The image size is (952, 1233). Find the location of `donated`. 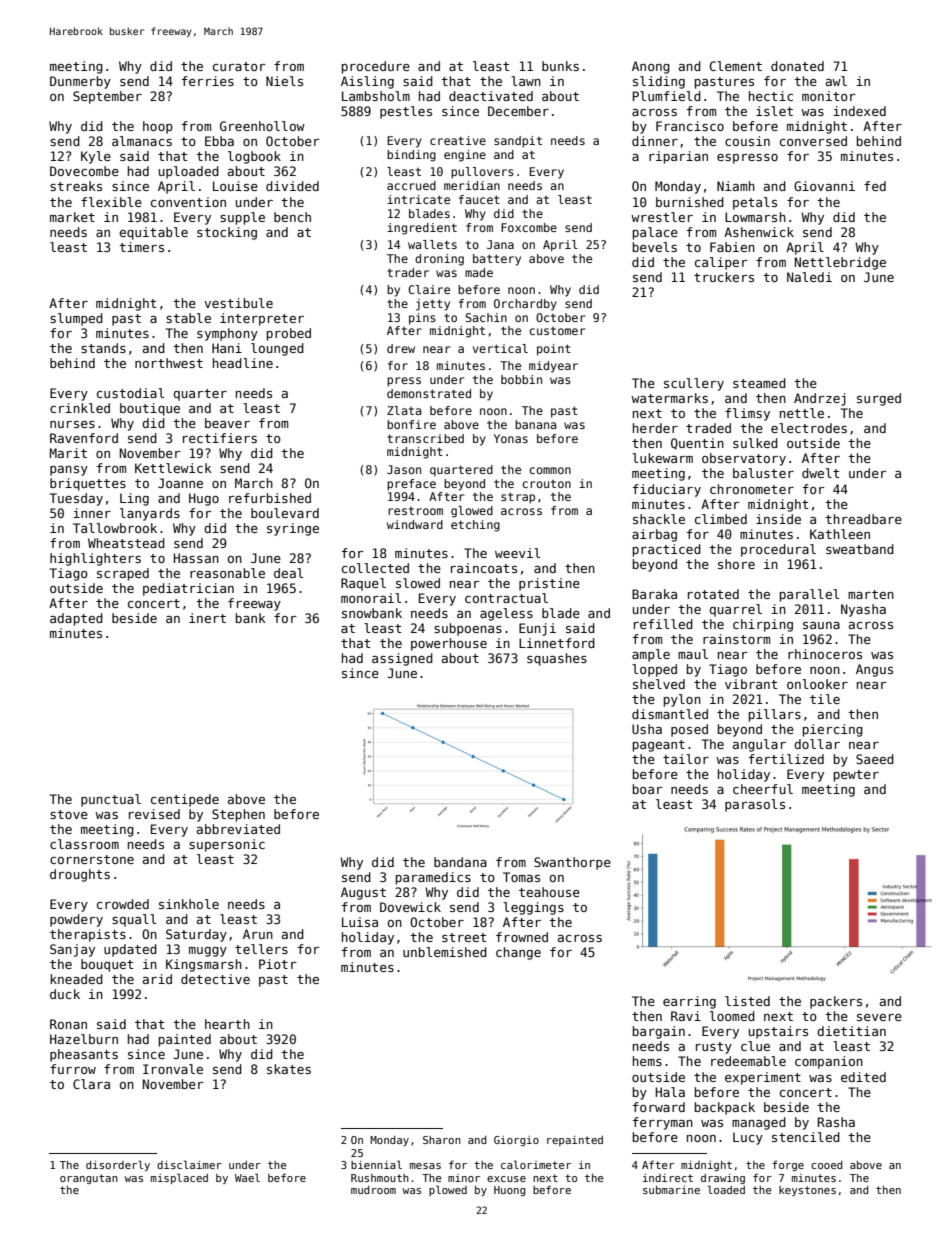

donated is located at coordinates (797, 66).
